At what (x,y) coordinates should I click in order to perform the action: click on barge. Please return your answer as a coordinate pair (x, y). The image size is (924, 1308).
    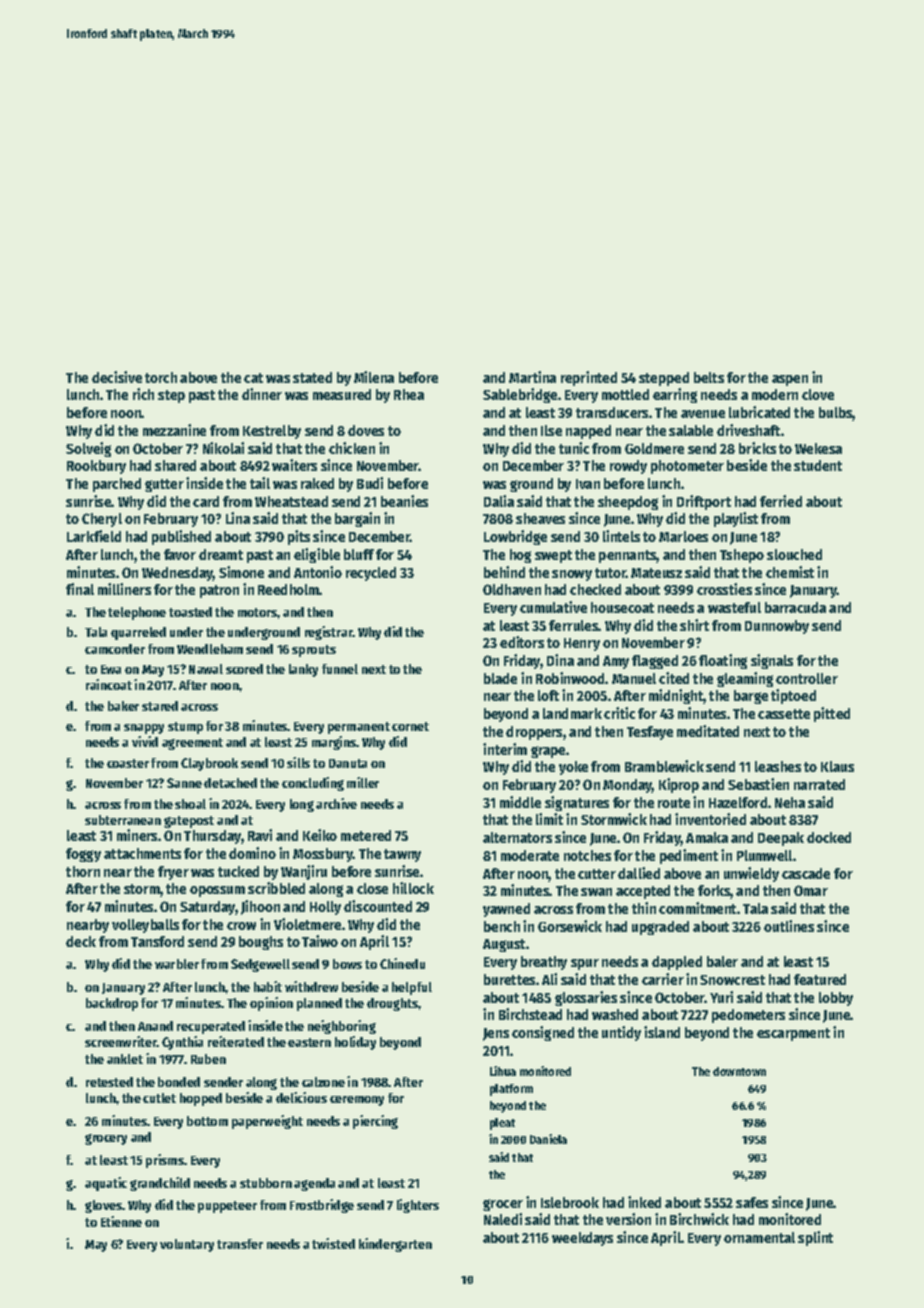
    Looking at the image, I should click on (751, 697).
